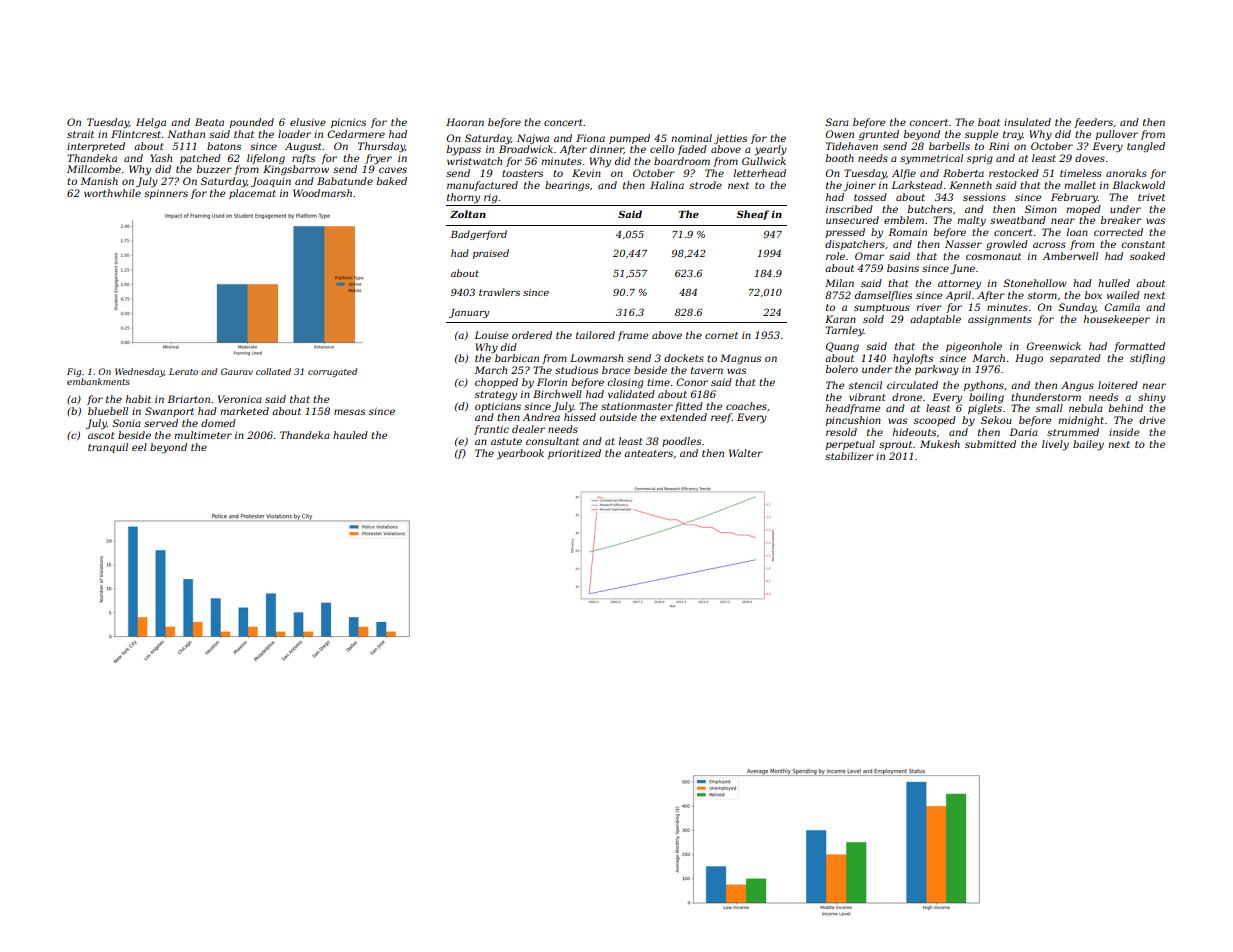 This page has width=1233, height=952. I want to click on tray, so click(1013, 135).
